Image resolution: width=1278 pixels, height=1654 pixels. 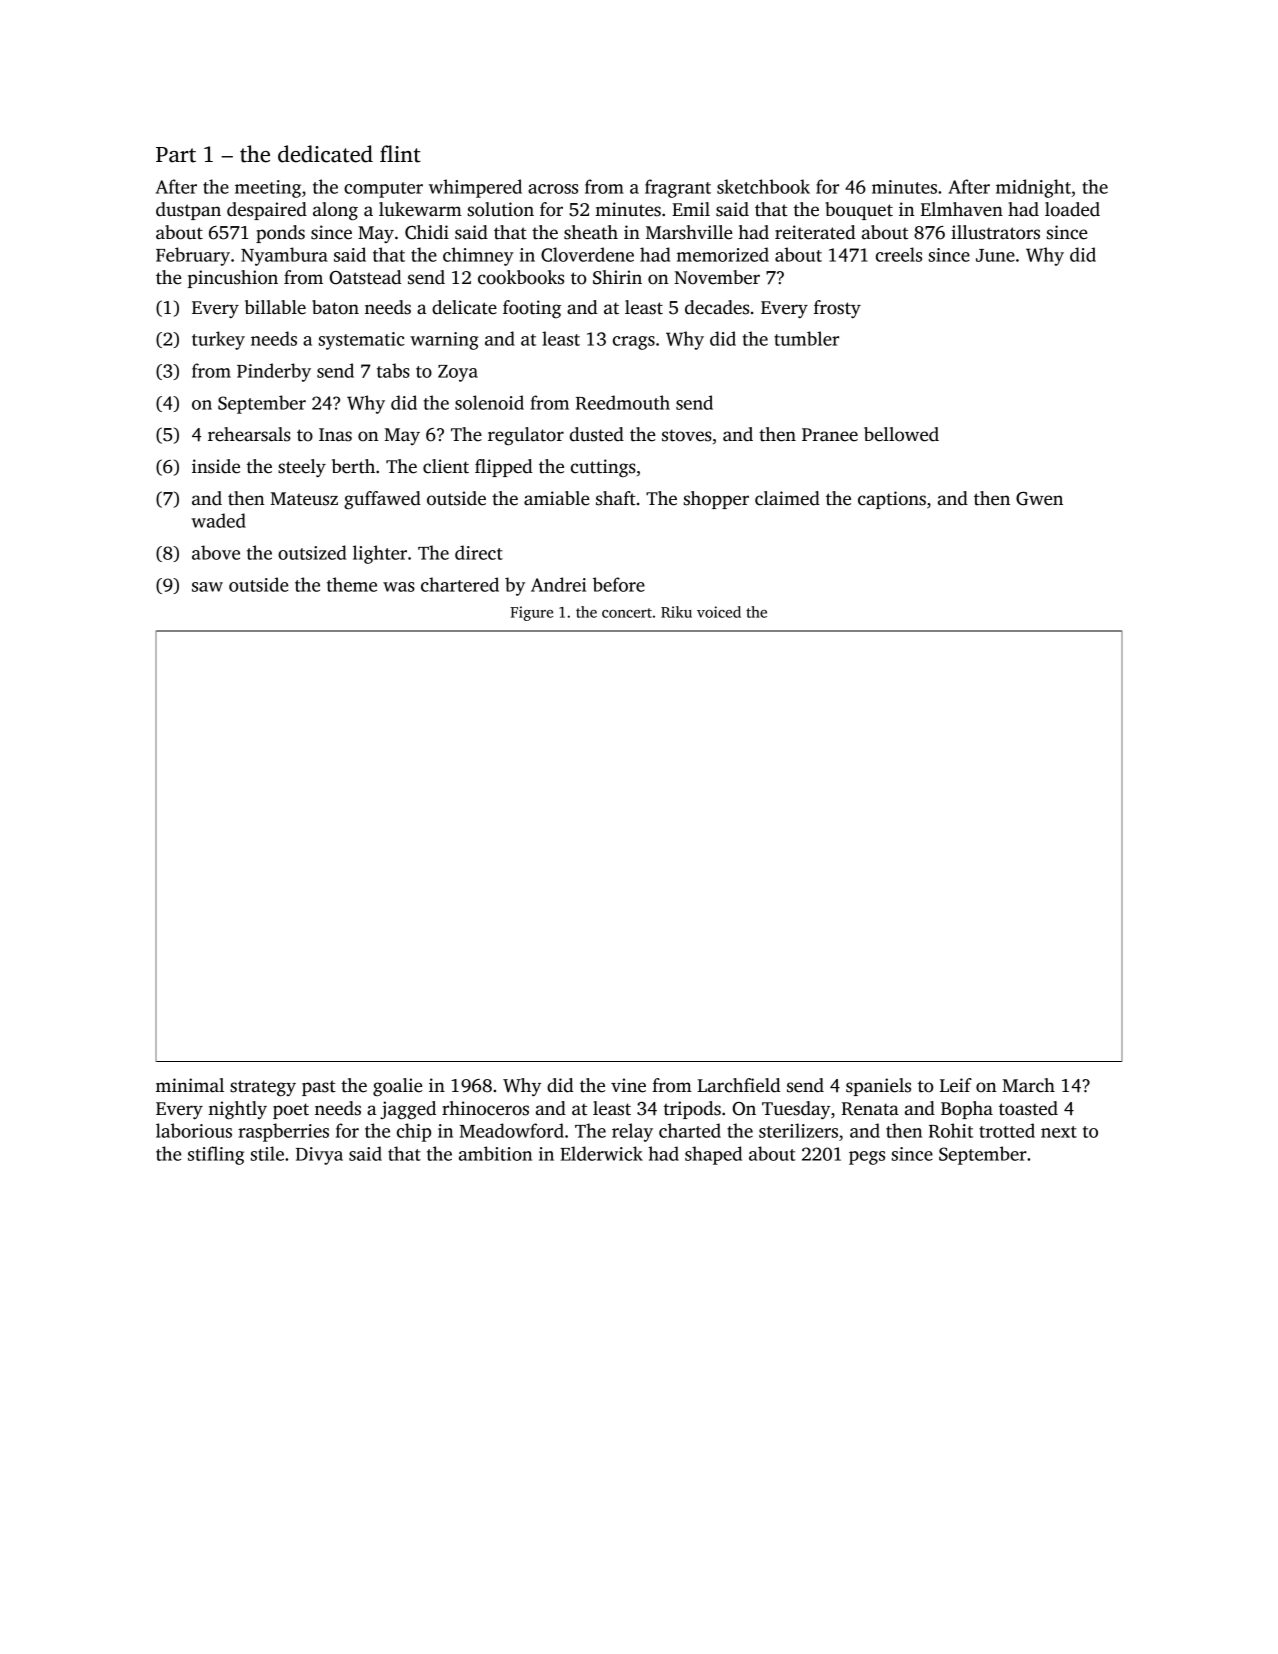 What do you see at coordinates (275, 307) in the document?
I see `billable` at bounding box center [275, 307].
